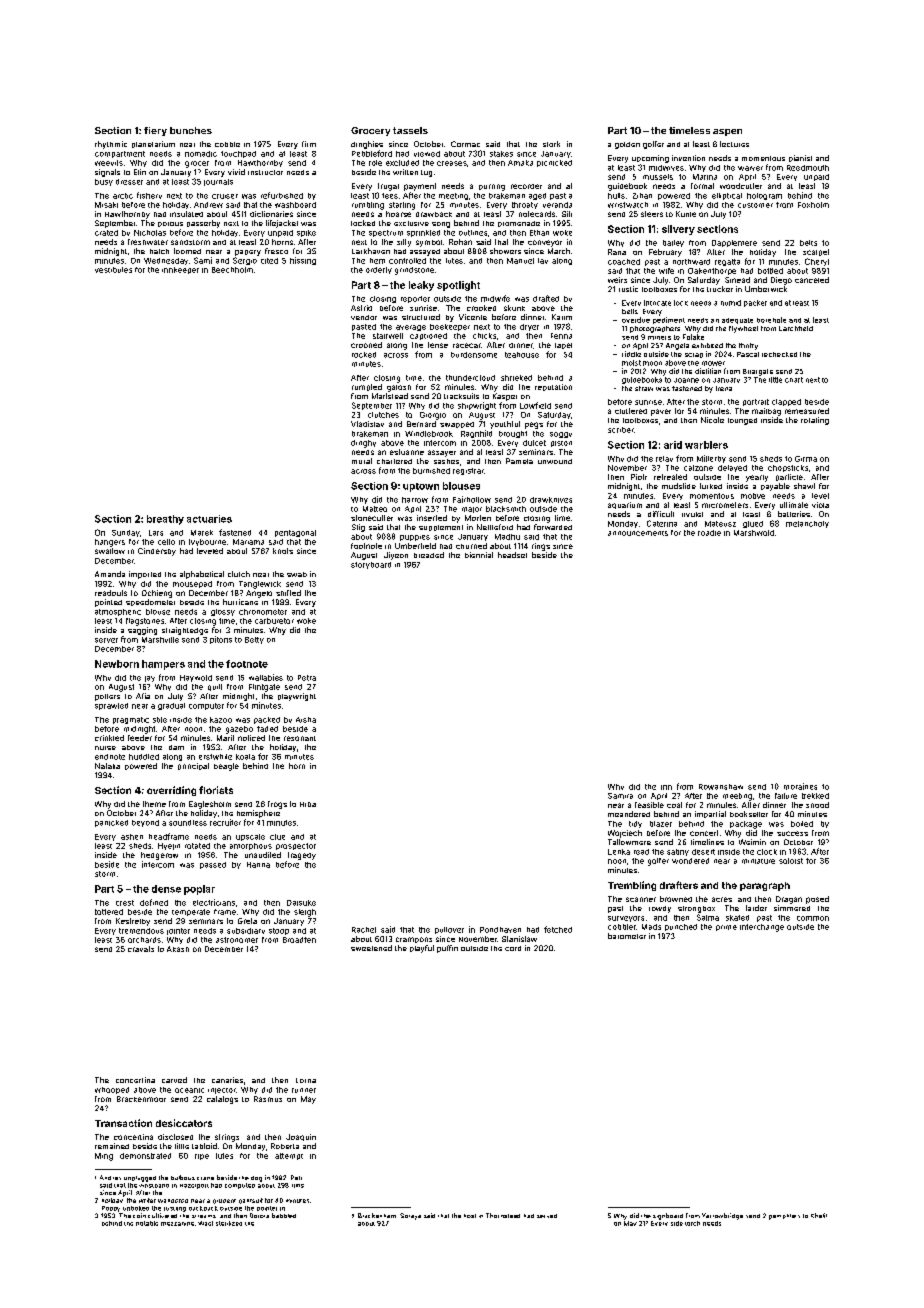 The height and width of the document is (1308, 924). I want to click on notable, so click(147, 1223).
